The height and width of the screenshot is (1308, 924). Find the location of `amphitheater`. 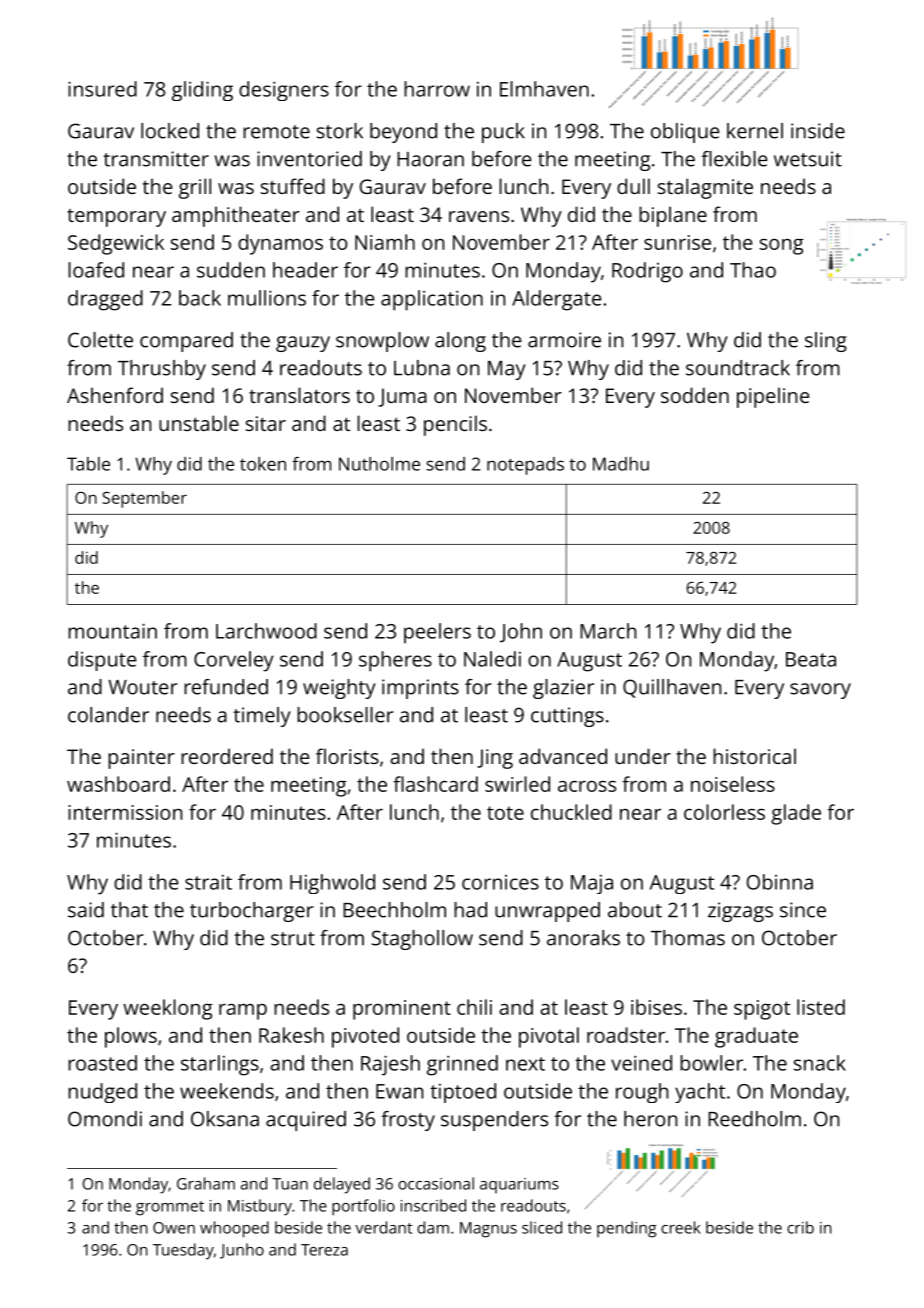

amphitheater is located at coordinates (236, 216).
